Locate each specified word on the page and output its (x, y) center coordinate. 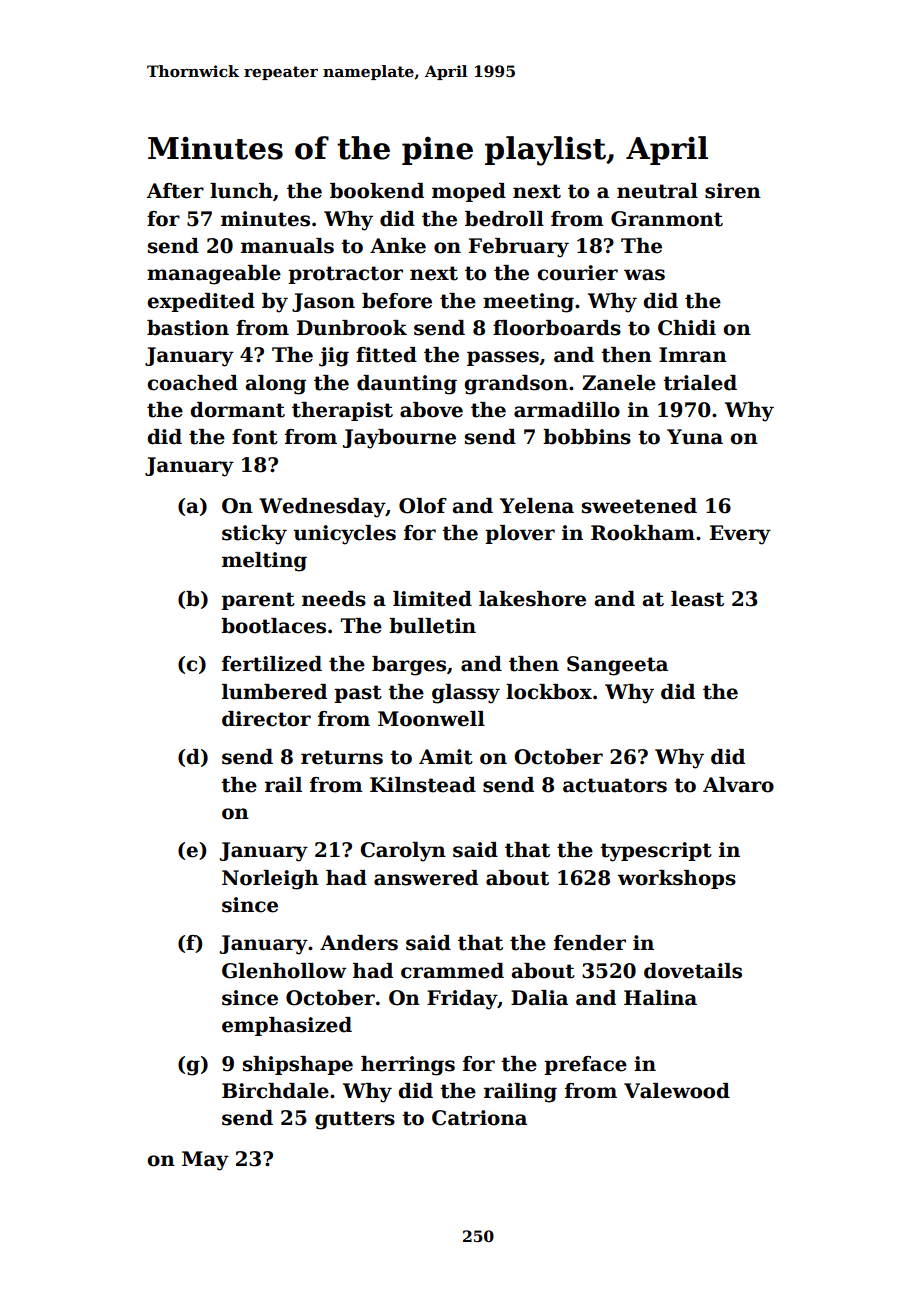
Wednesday (322, 508)
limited (432, 599)
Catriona (479, 1118)
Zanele (619, 383)
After (175, 191)
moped (469, 192)
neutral (657, 191)
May (205, 1161)
